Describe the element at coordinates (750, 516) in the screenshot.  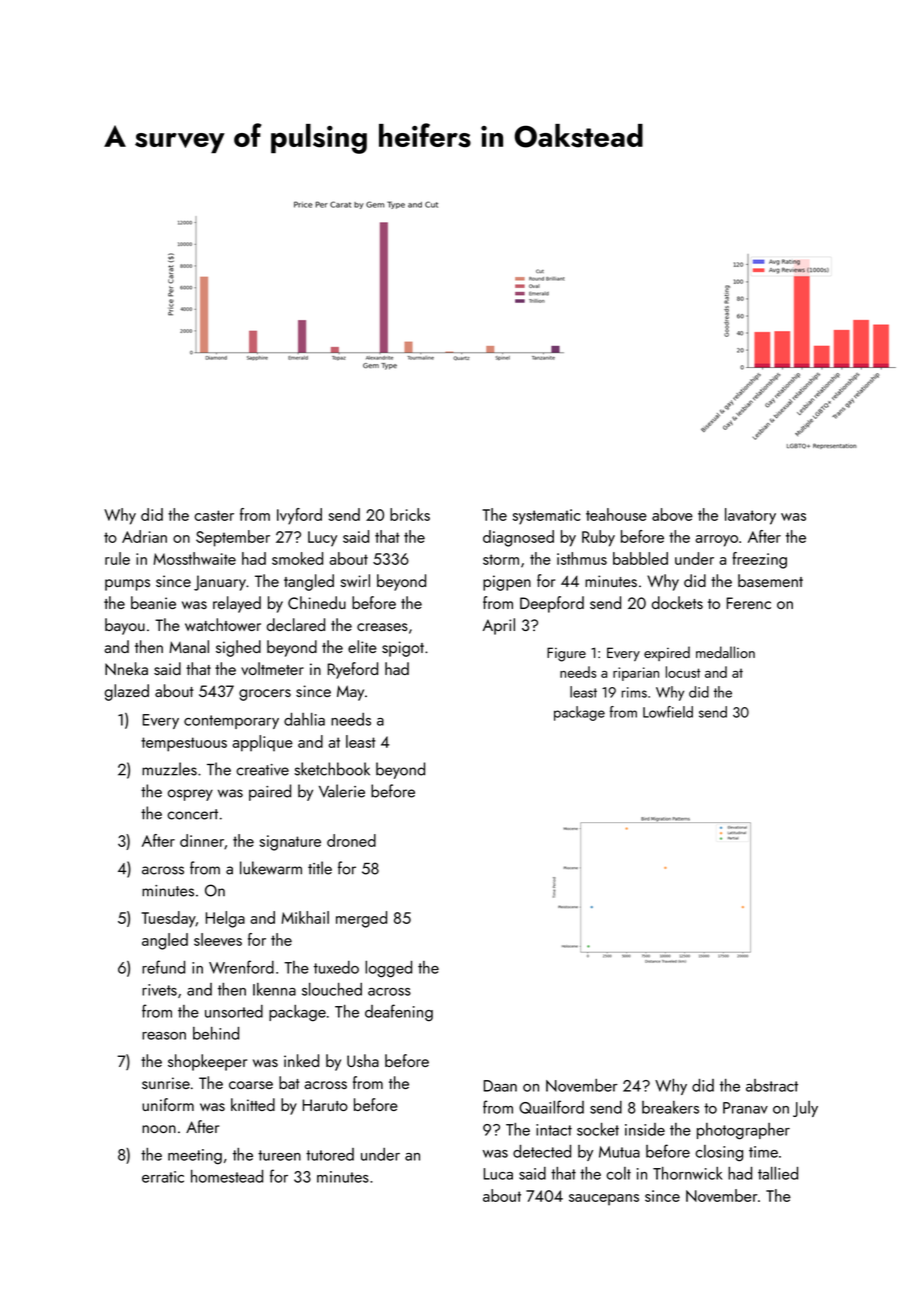
I see `lavatory` at that location.
